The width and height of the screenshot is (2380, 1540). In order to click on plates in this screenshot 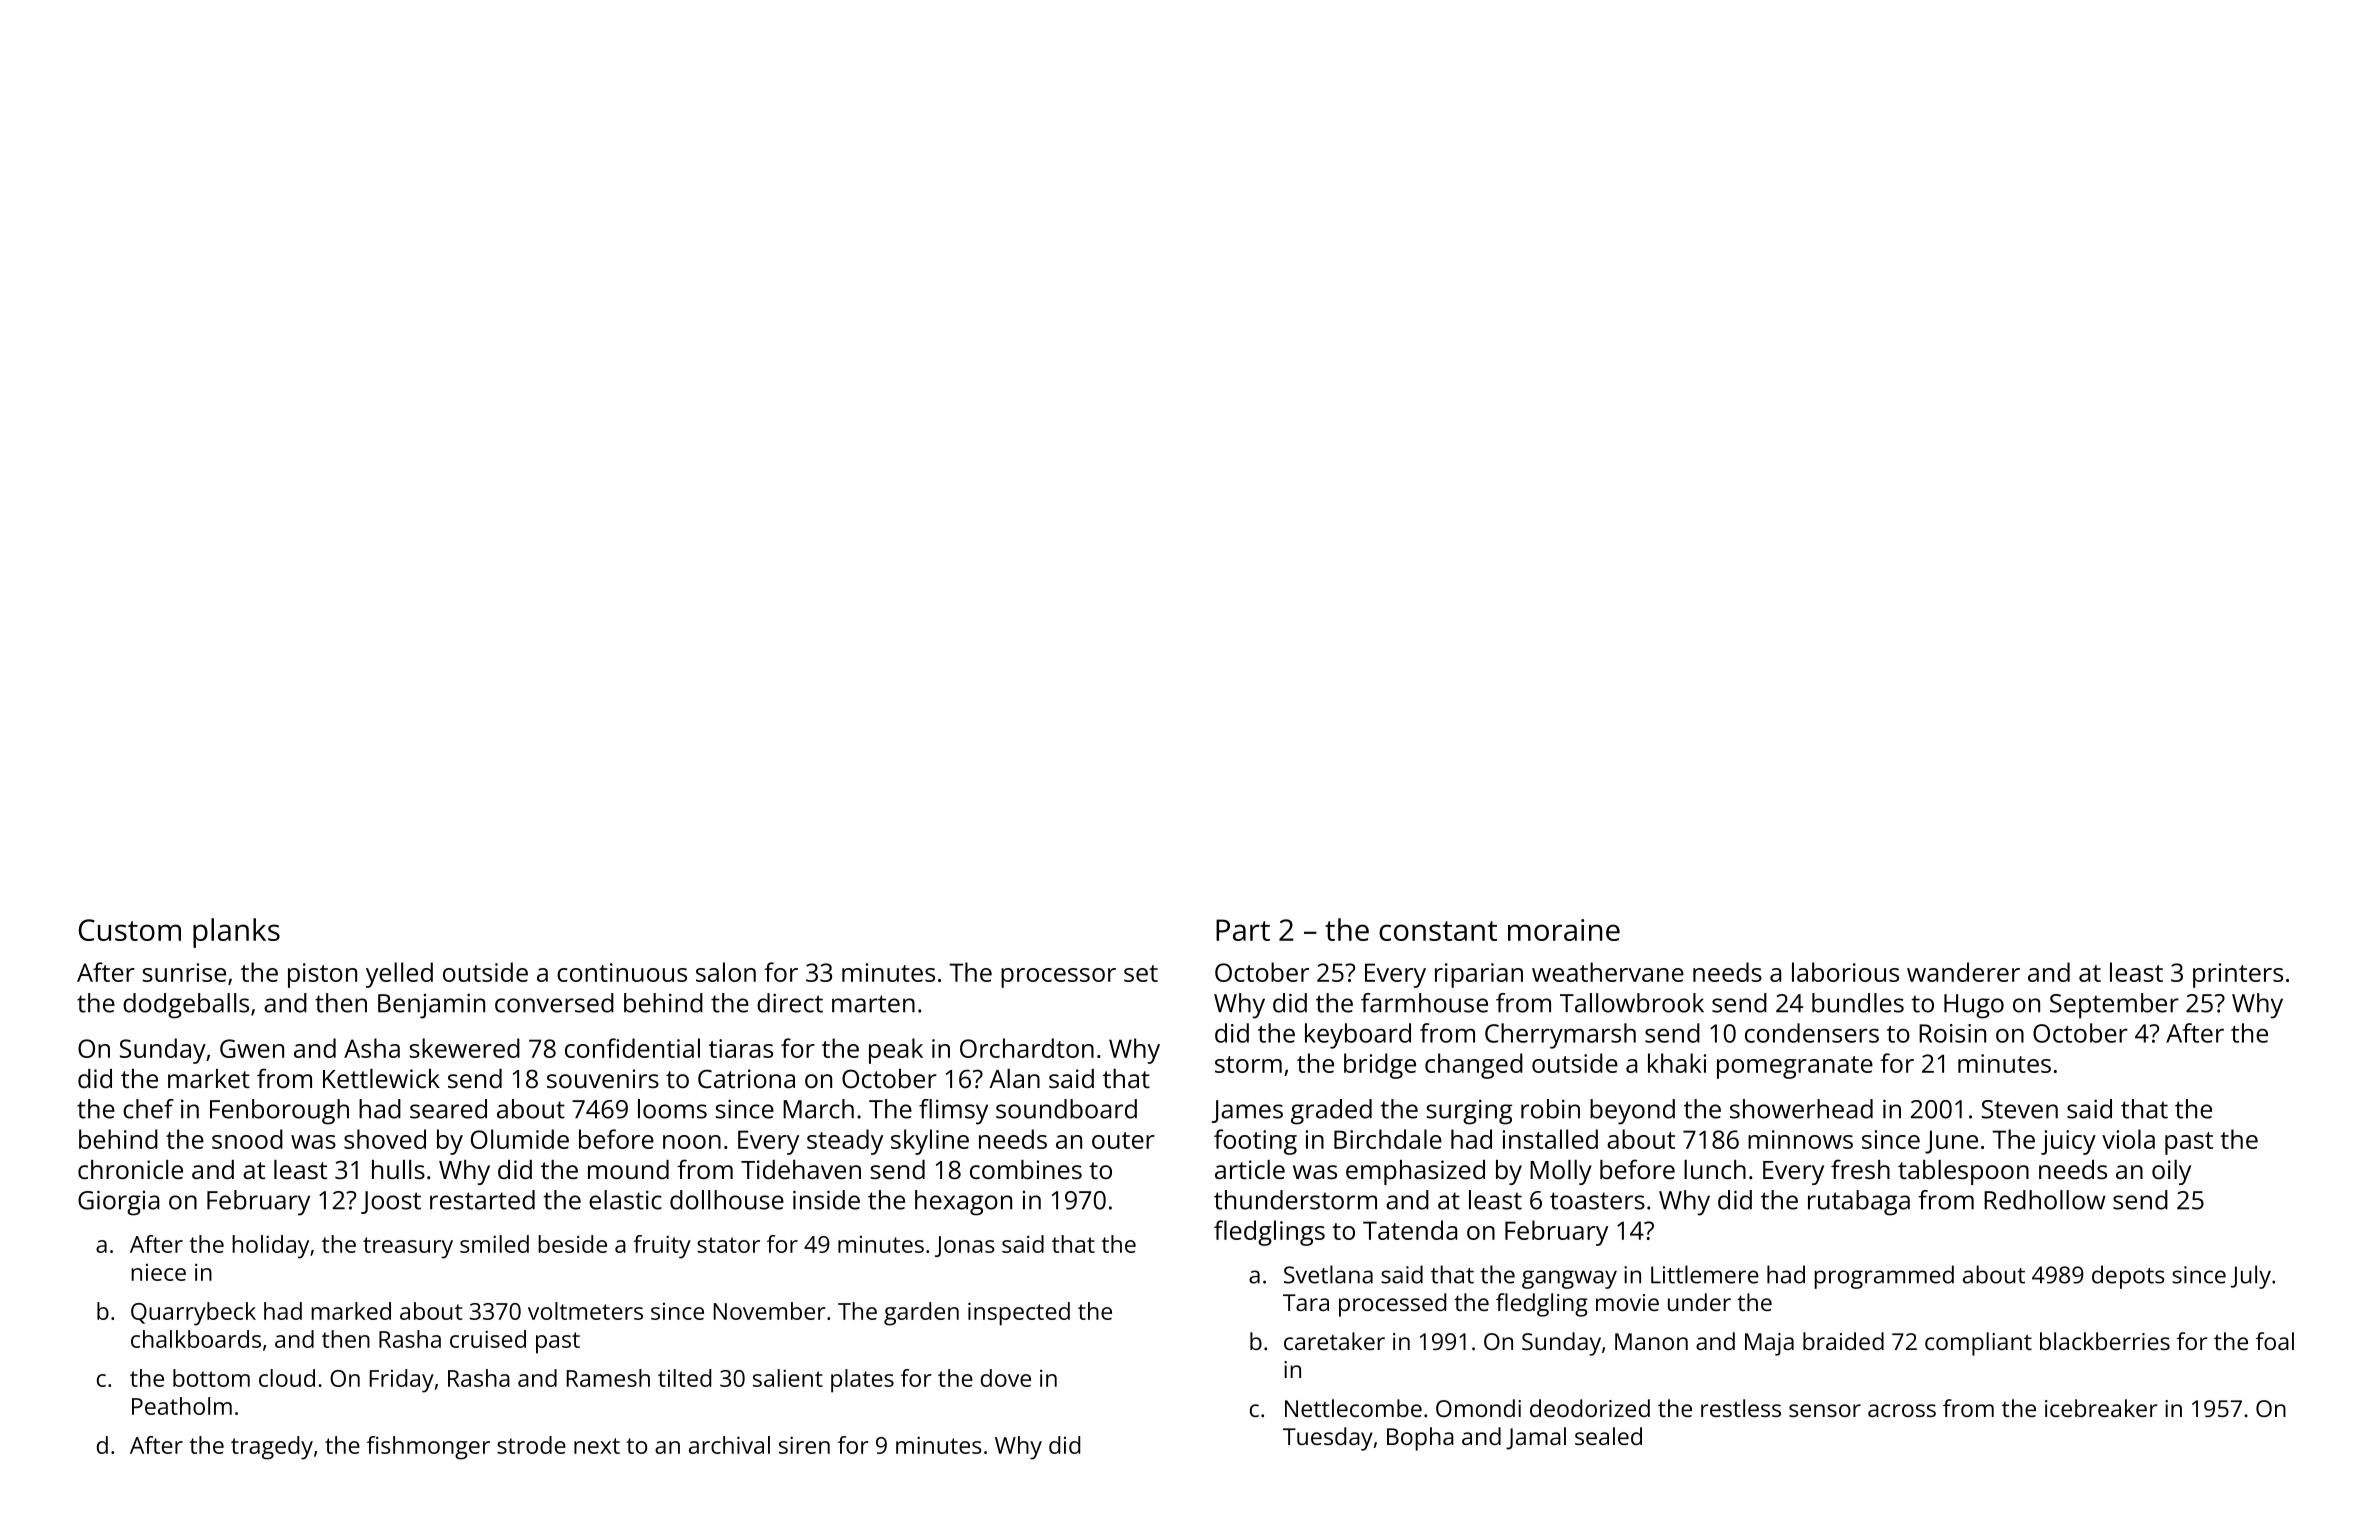, I will do `click(862, 1381)`.
